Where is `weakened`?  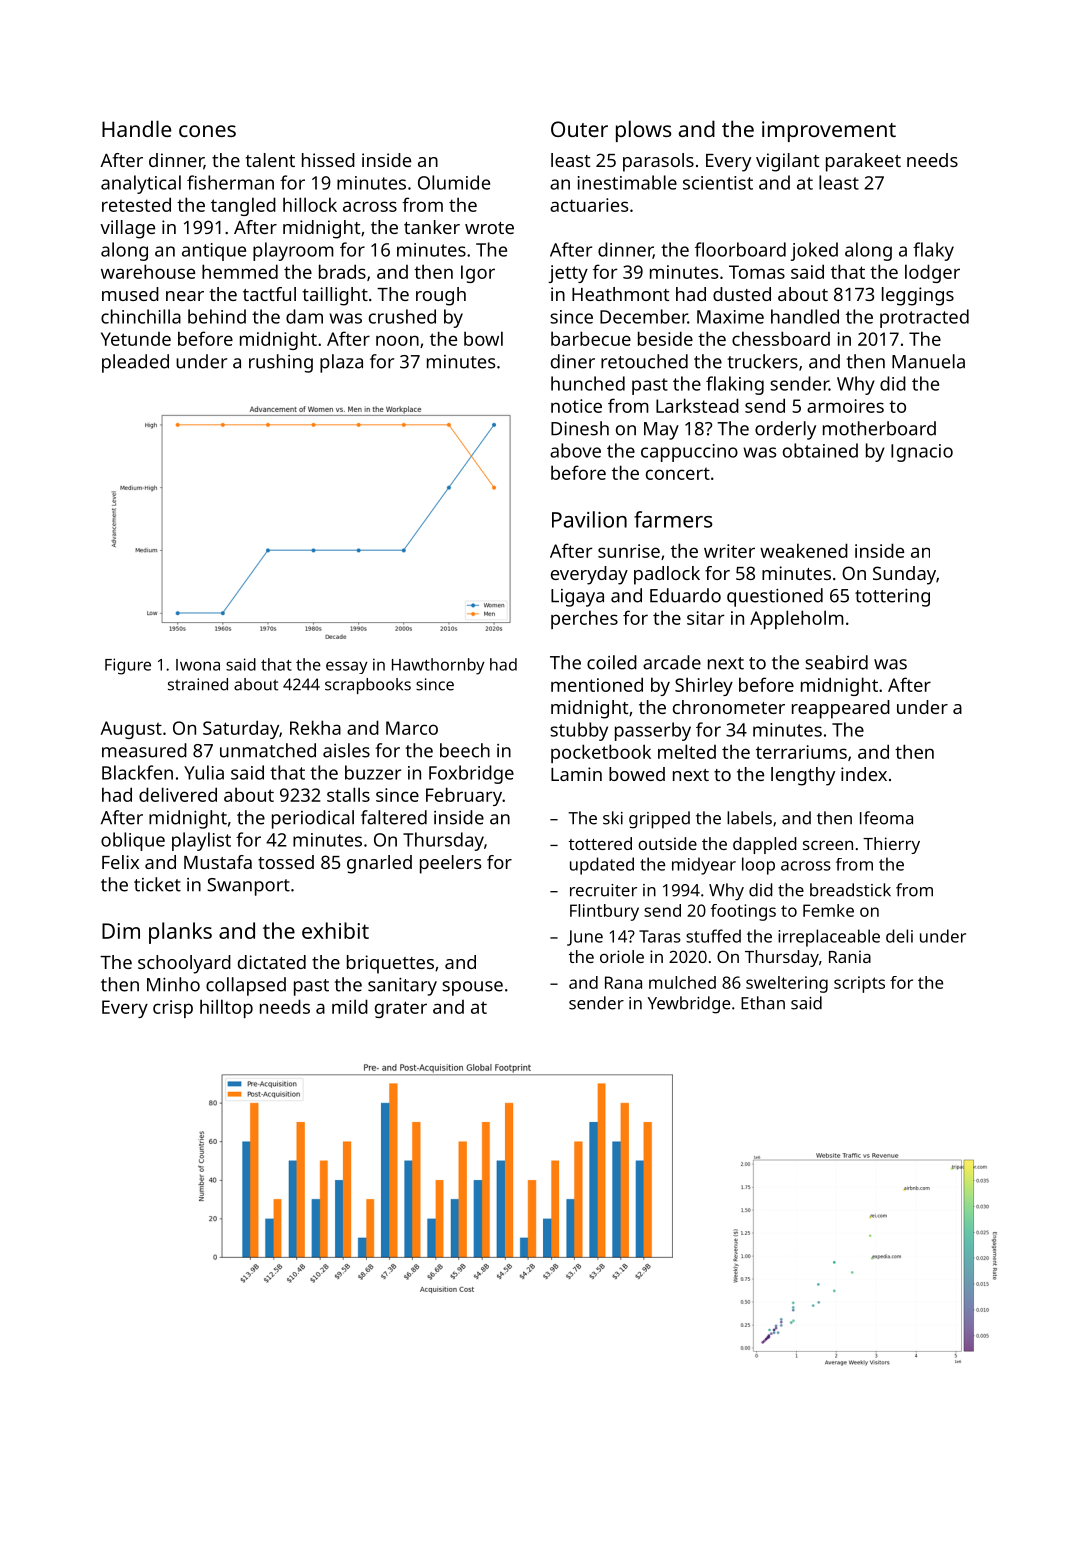 weakened is located at coordinates (804, 550).
